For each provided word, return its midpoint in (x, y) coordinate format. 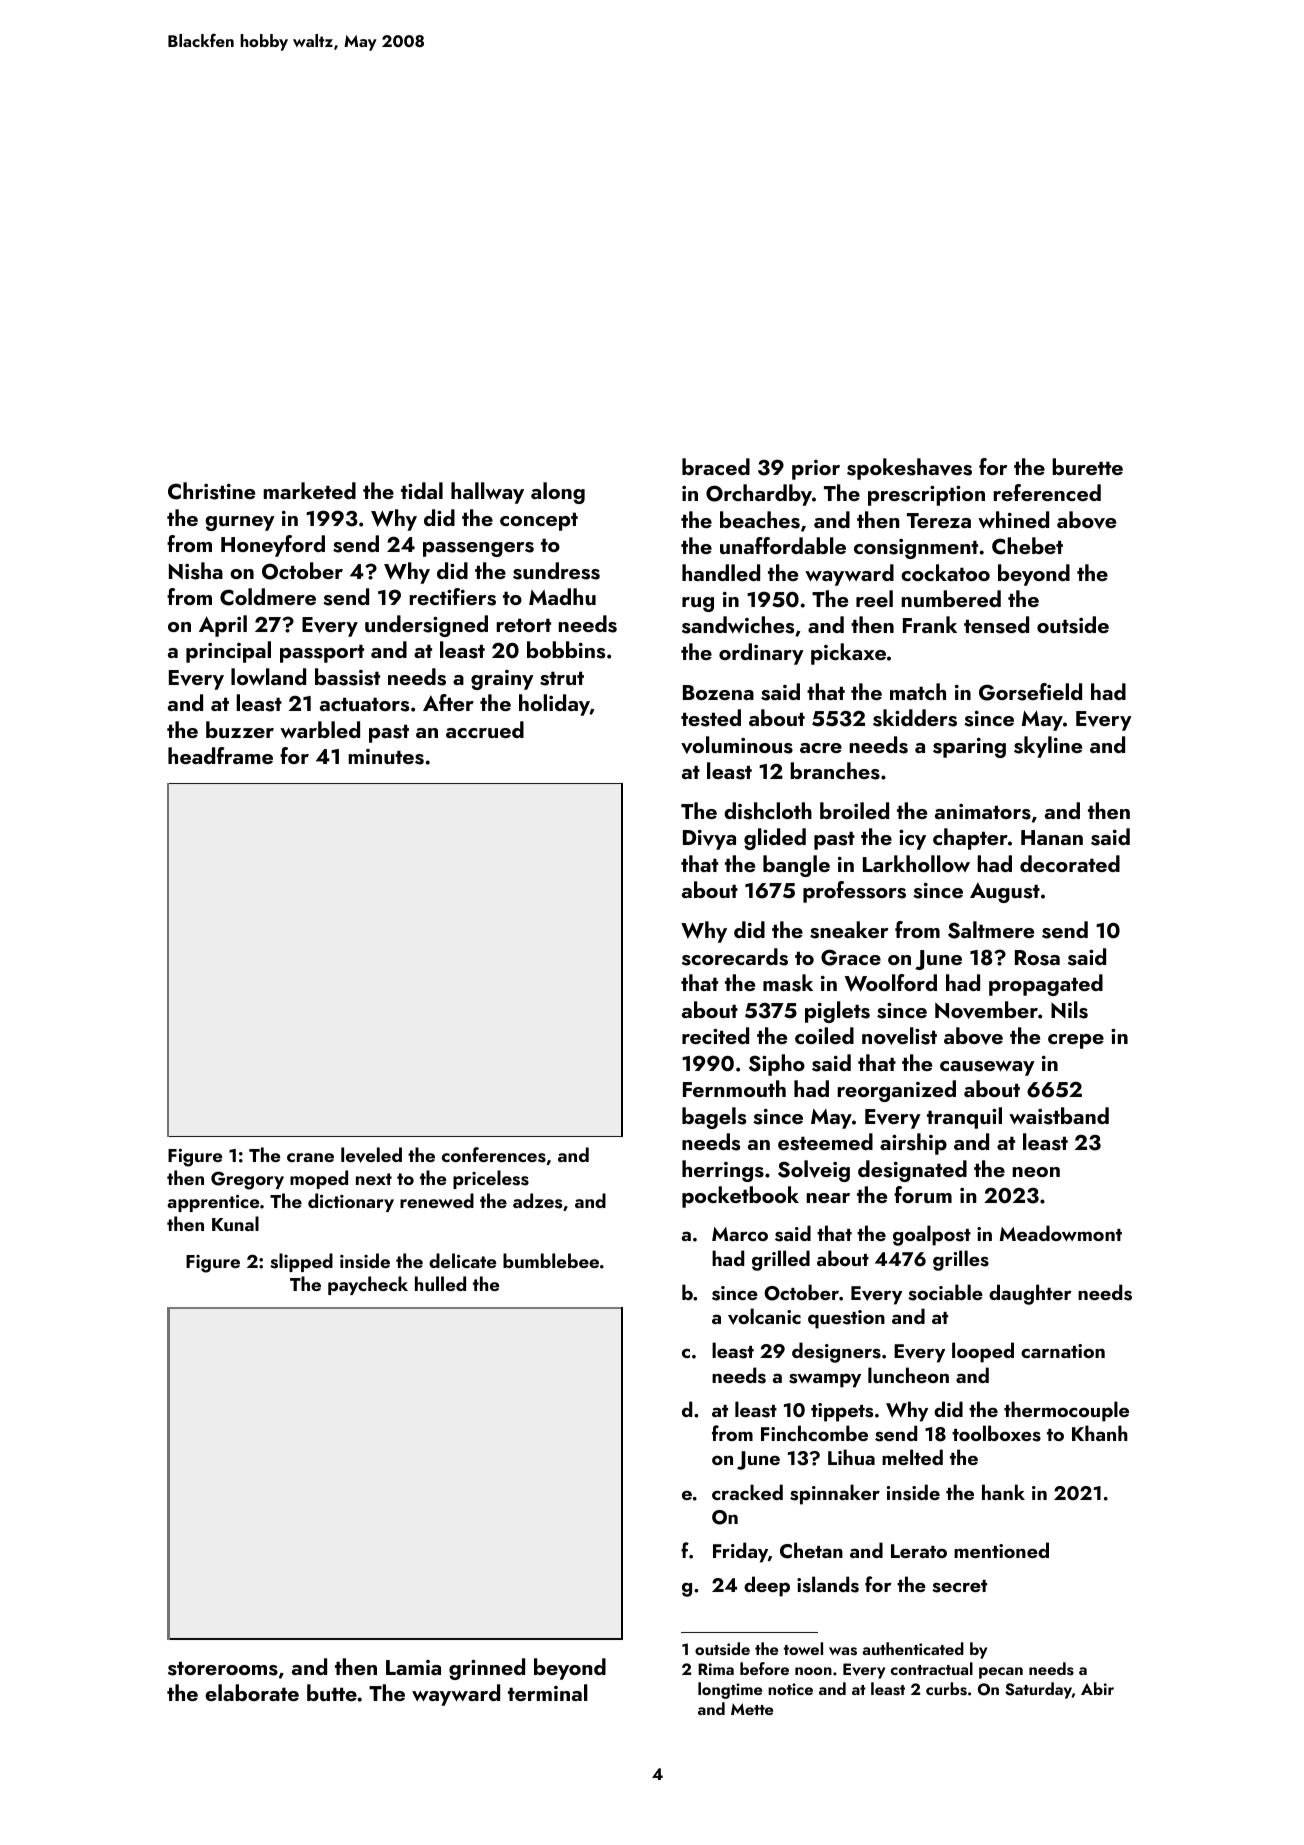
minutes (386, 757)
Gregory (247, 1180)
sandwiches (738, 625)
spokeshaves (909, 469)
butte (332, 1692)
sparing (969, 748)
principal (228, 652)
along (558, 493)
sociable (945, 1292)
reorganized (896, 1091)
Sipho (777, 1065)
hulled (440, 1283)
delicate (462, 1260)
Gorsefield (1030, 692)
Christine (211, 491)
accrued (485, 729)
